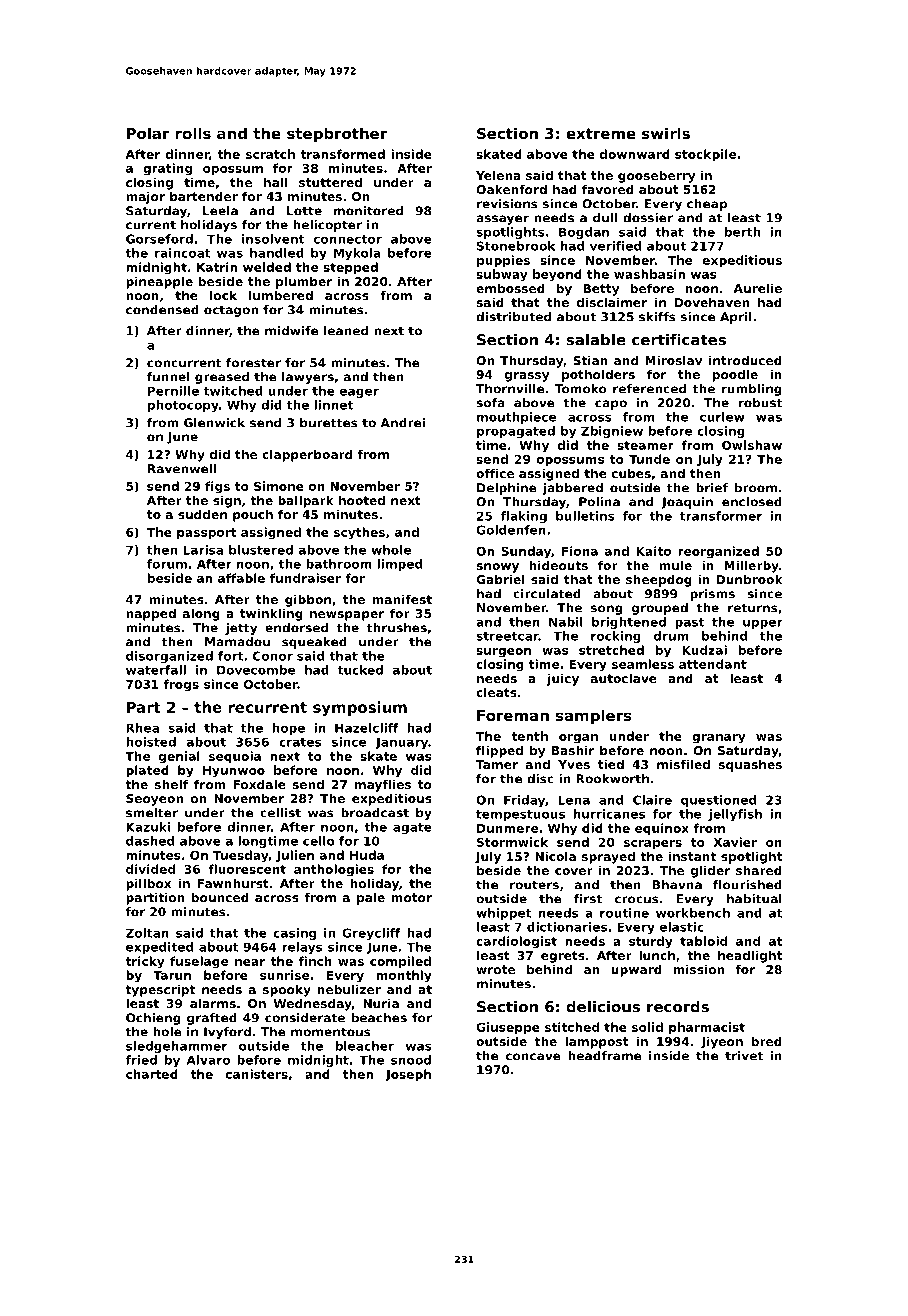  Describe the element at coordinates (359, 393) in the screenshot. I see `eager` at that location.
